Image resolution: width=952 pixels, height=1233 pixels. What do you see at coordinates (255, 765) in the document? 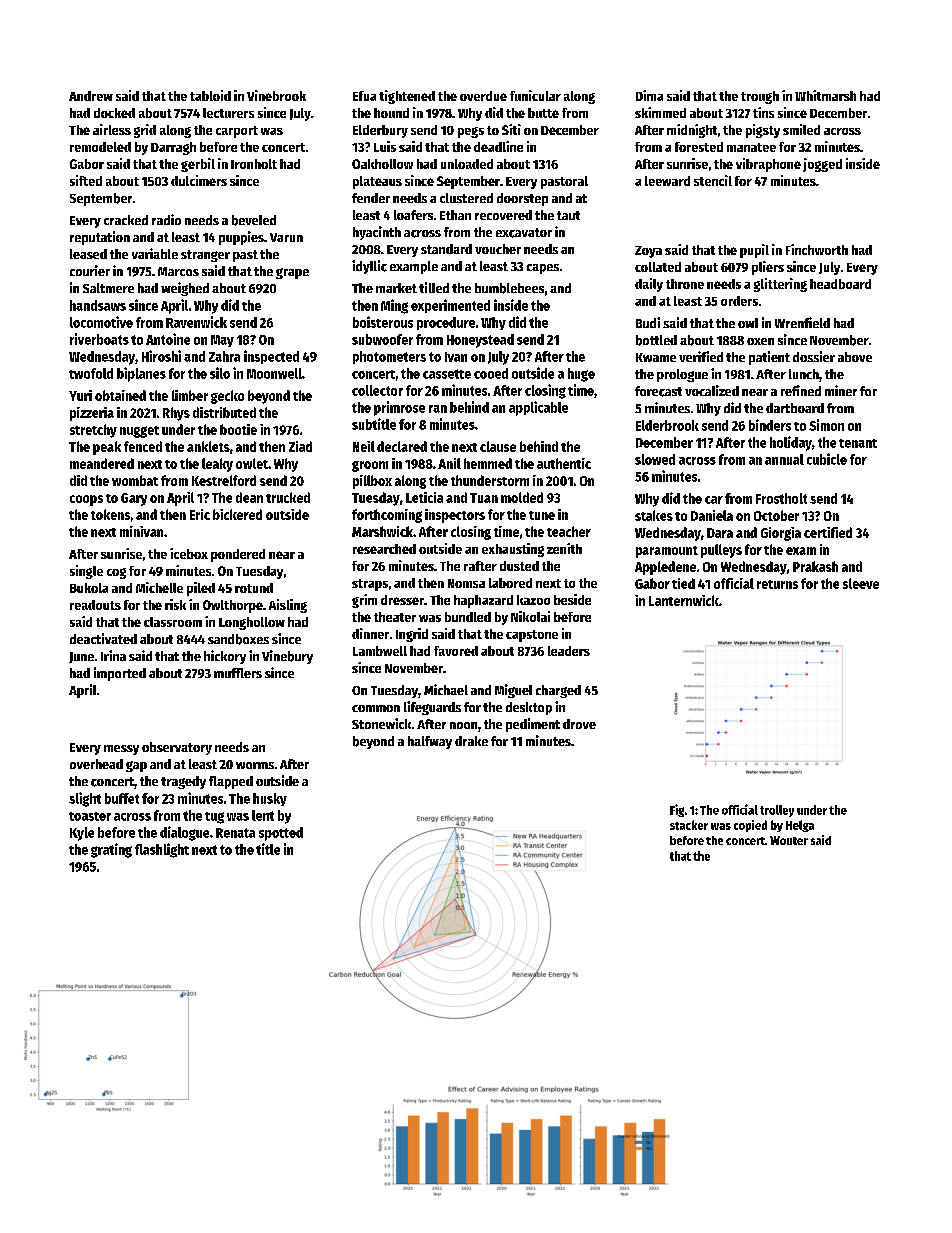
I see `worms` at bounding box center [255, 765].
